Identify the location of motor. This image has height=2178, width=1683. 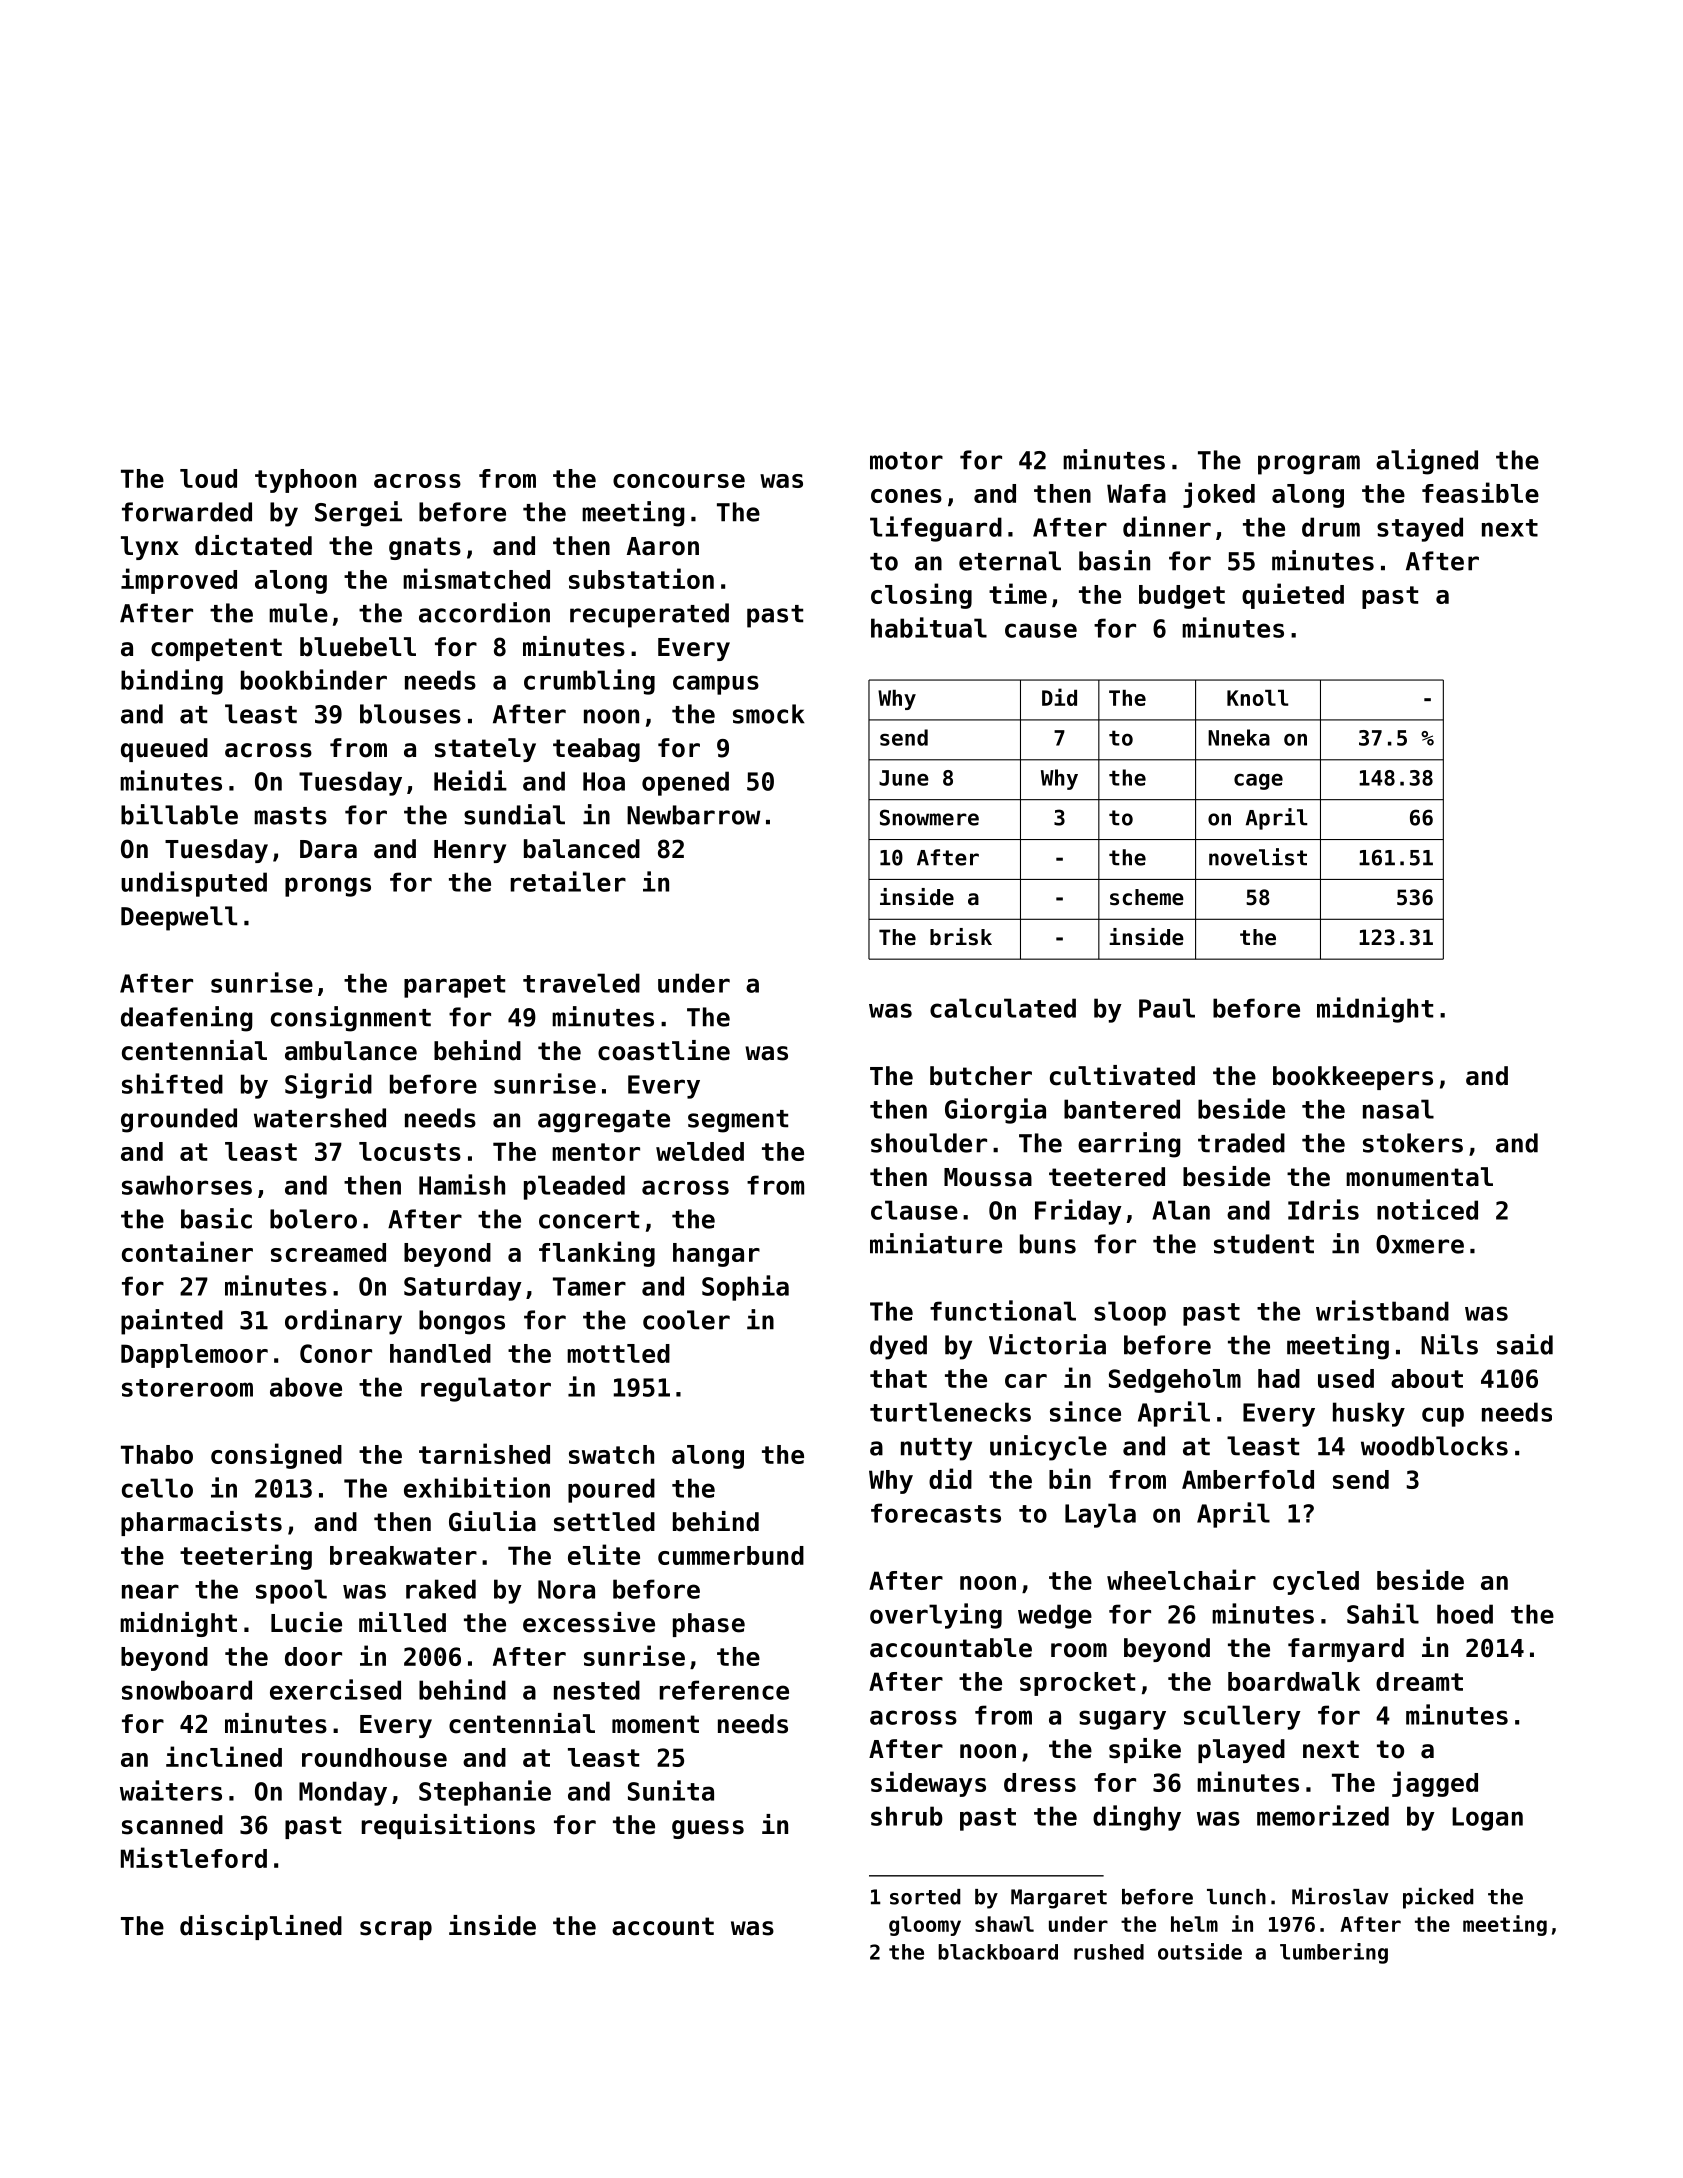
(906, 461).
